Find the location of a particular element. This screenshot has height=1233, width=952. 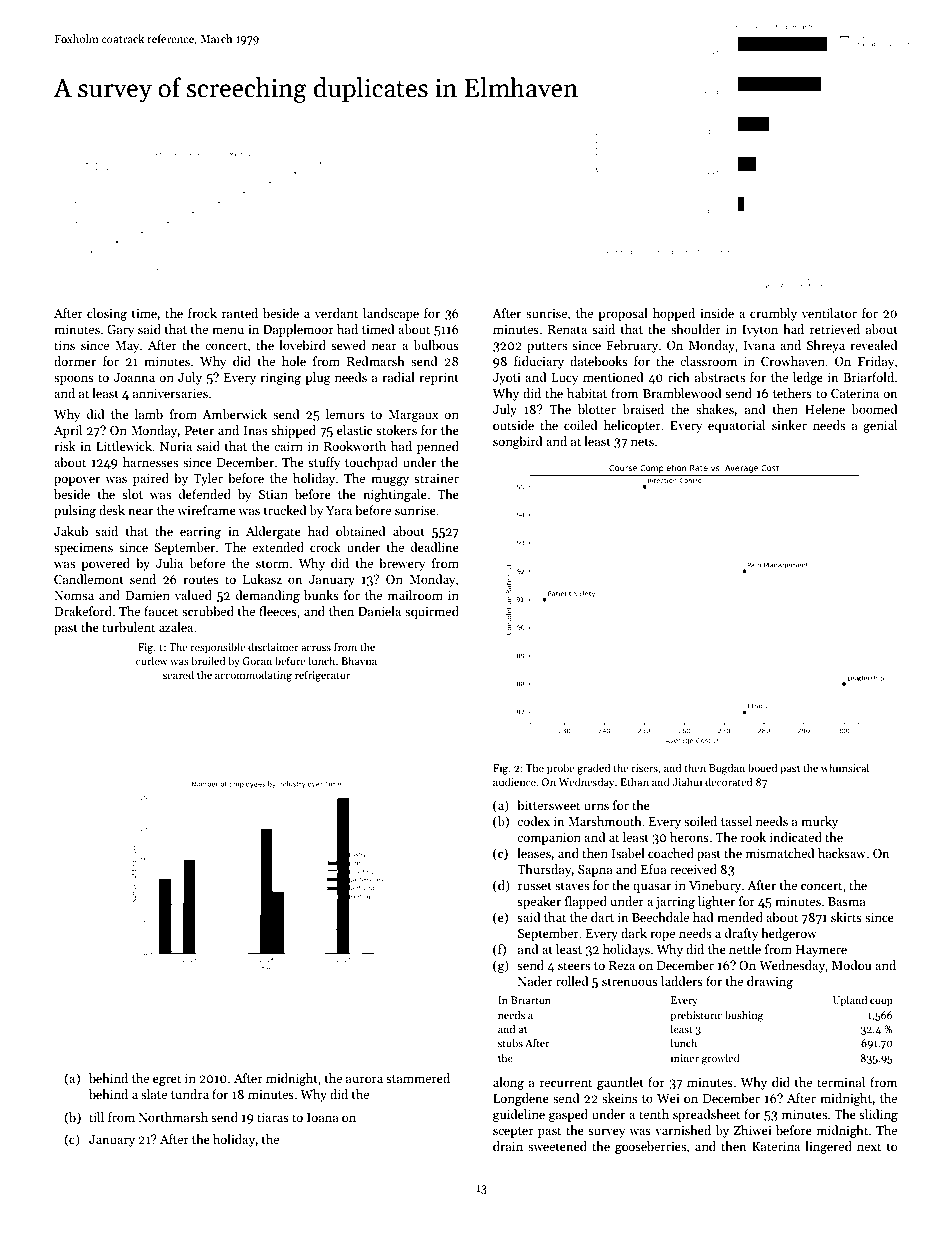

proposal is located at coordinates (623, 314).
